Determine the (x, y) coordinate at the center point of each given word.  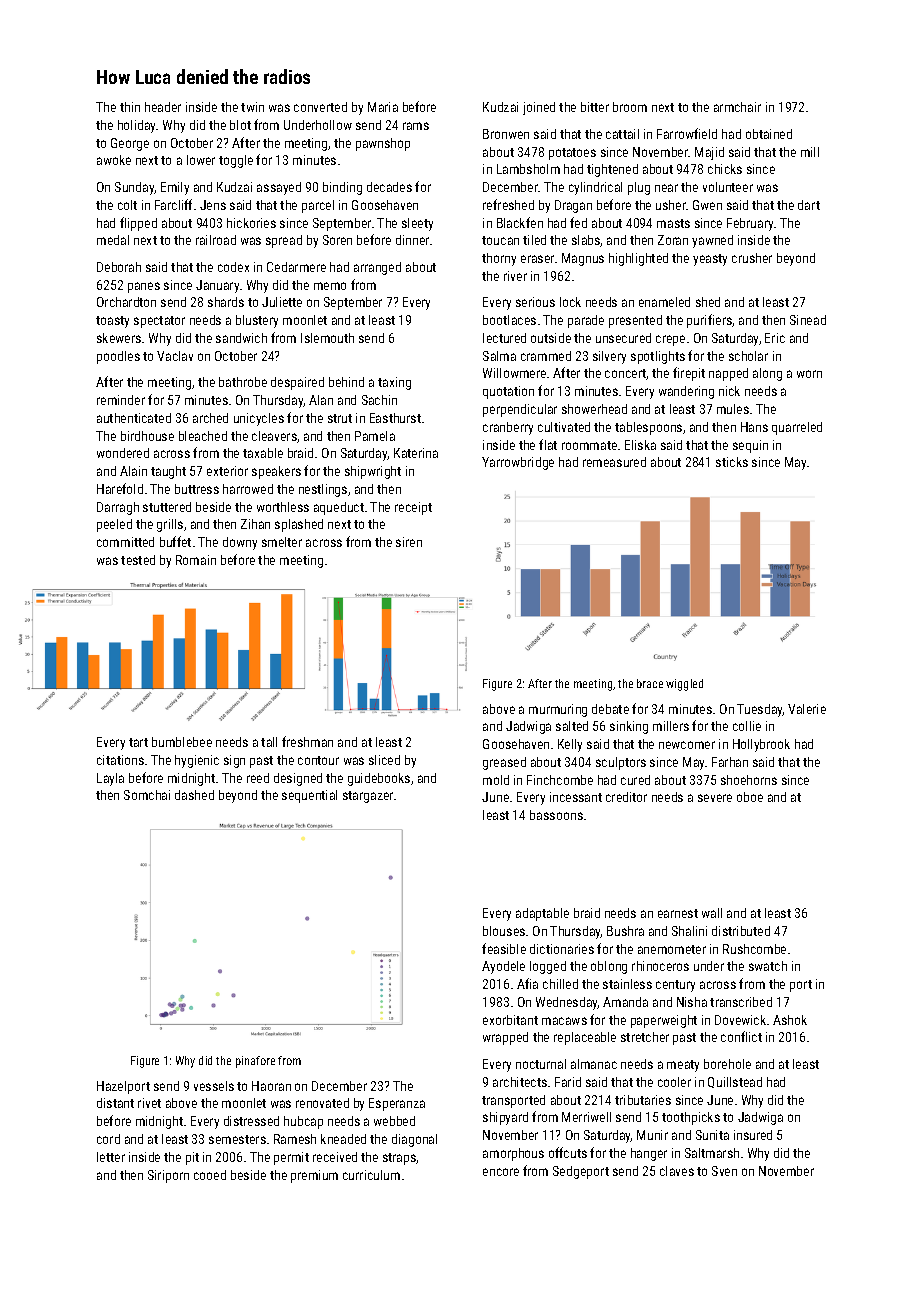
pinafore (255, 1062)
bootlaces (509, 320)
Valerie (807, 709)
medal (113, 240)
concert (626, 374)
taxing (394, 383)
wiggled (684, 685)
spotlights (658, 357)
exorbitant (510, 1020)
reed (258, 778)
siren (409, 542)
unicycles (259, 419)
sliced (384, 760)
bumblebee (182, 742)
